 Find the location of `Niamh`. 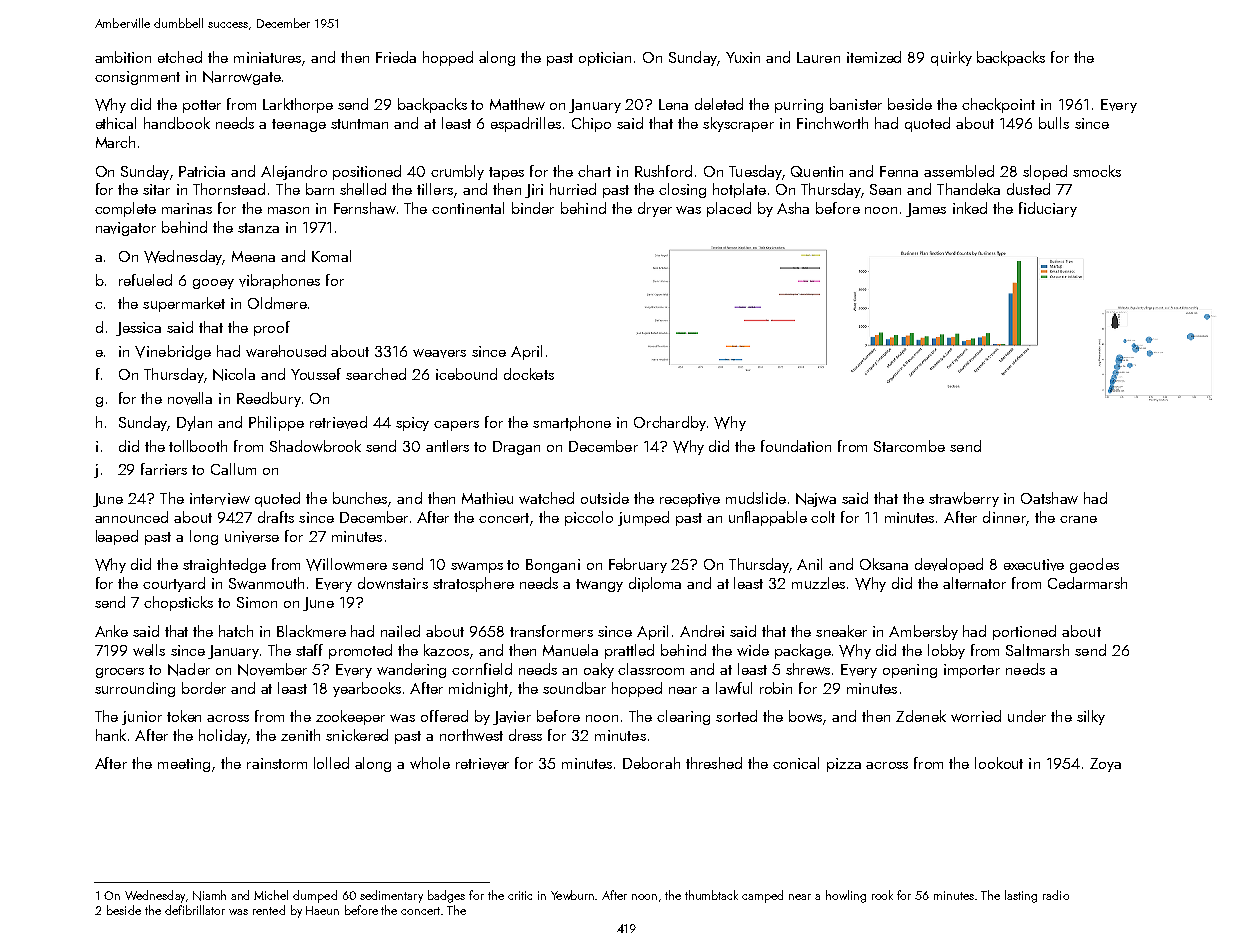

Niamh is located at coordinates (209, 895).
